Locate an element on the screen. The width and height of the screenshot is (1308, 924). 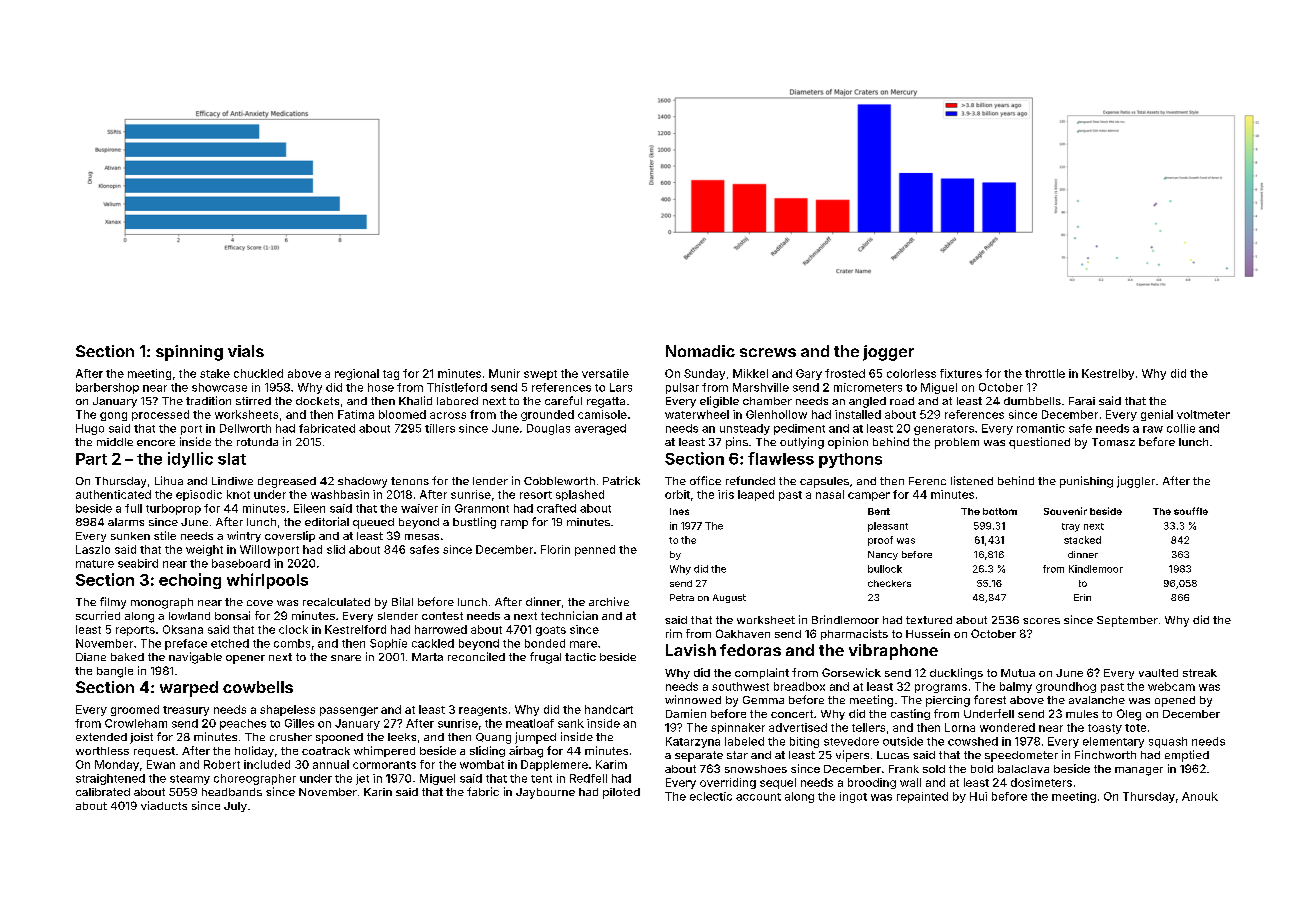
nasal is located at coordinates (830, 494).
